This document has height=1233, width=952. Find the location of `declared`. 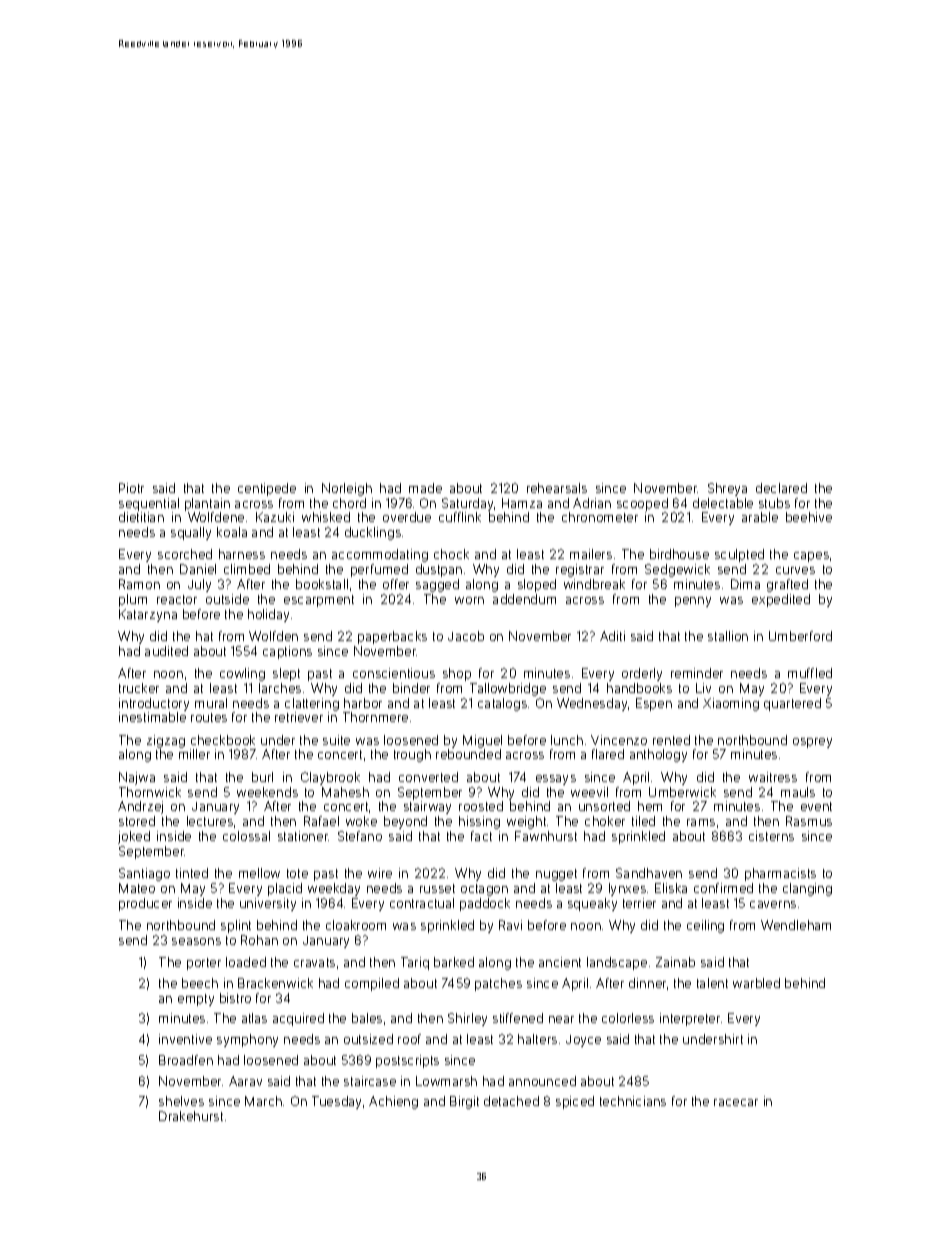

declared is located at coordinates (781, 488).
